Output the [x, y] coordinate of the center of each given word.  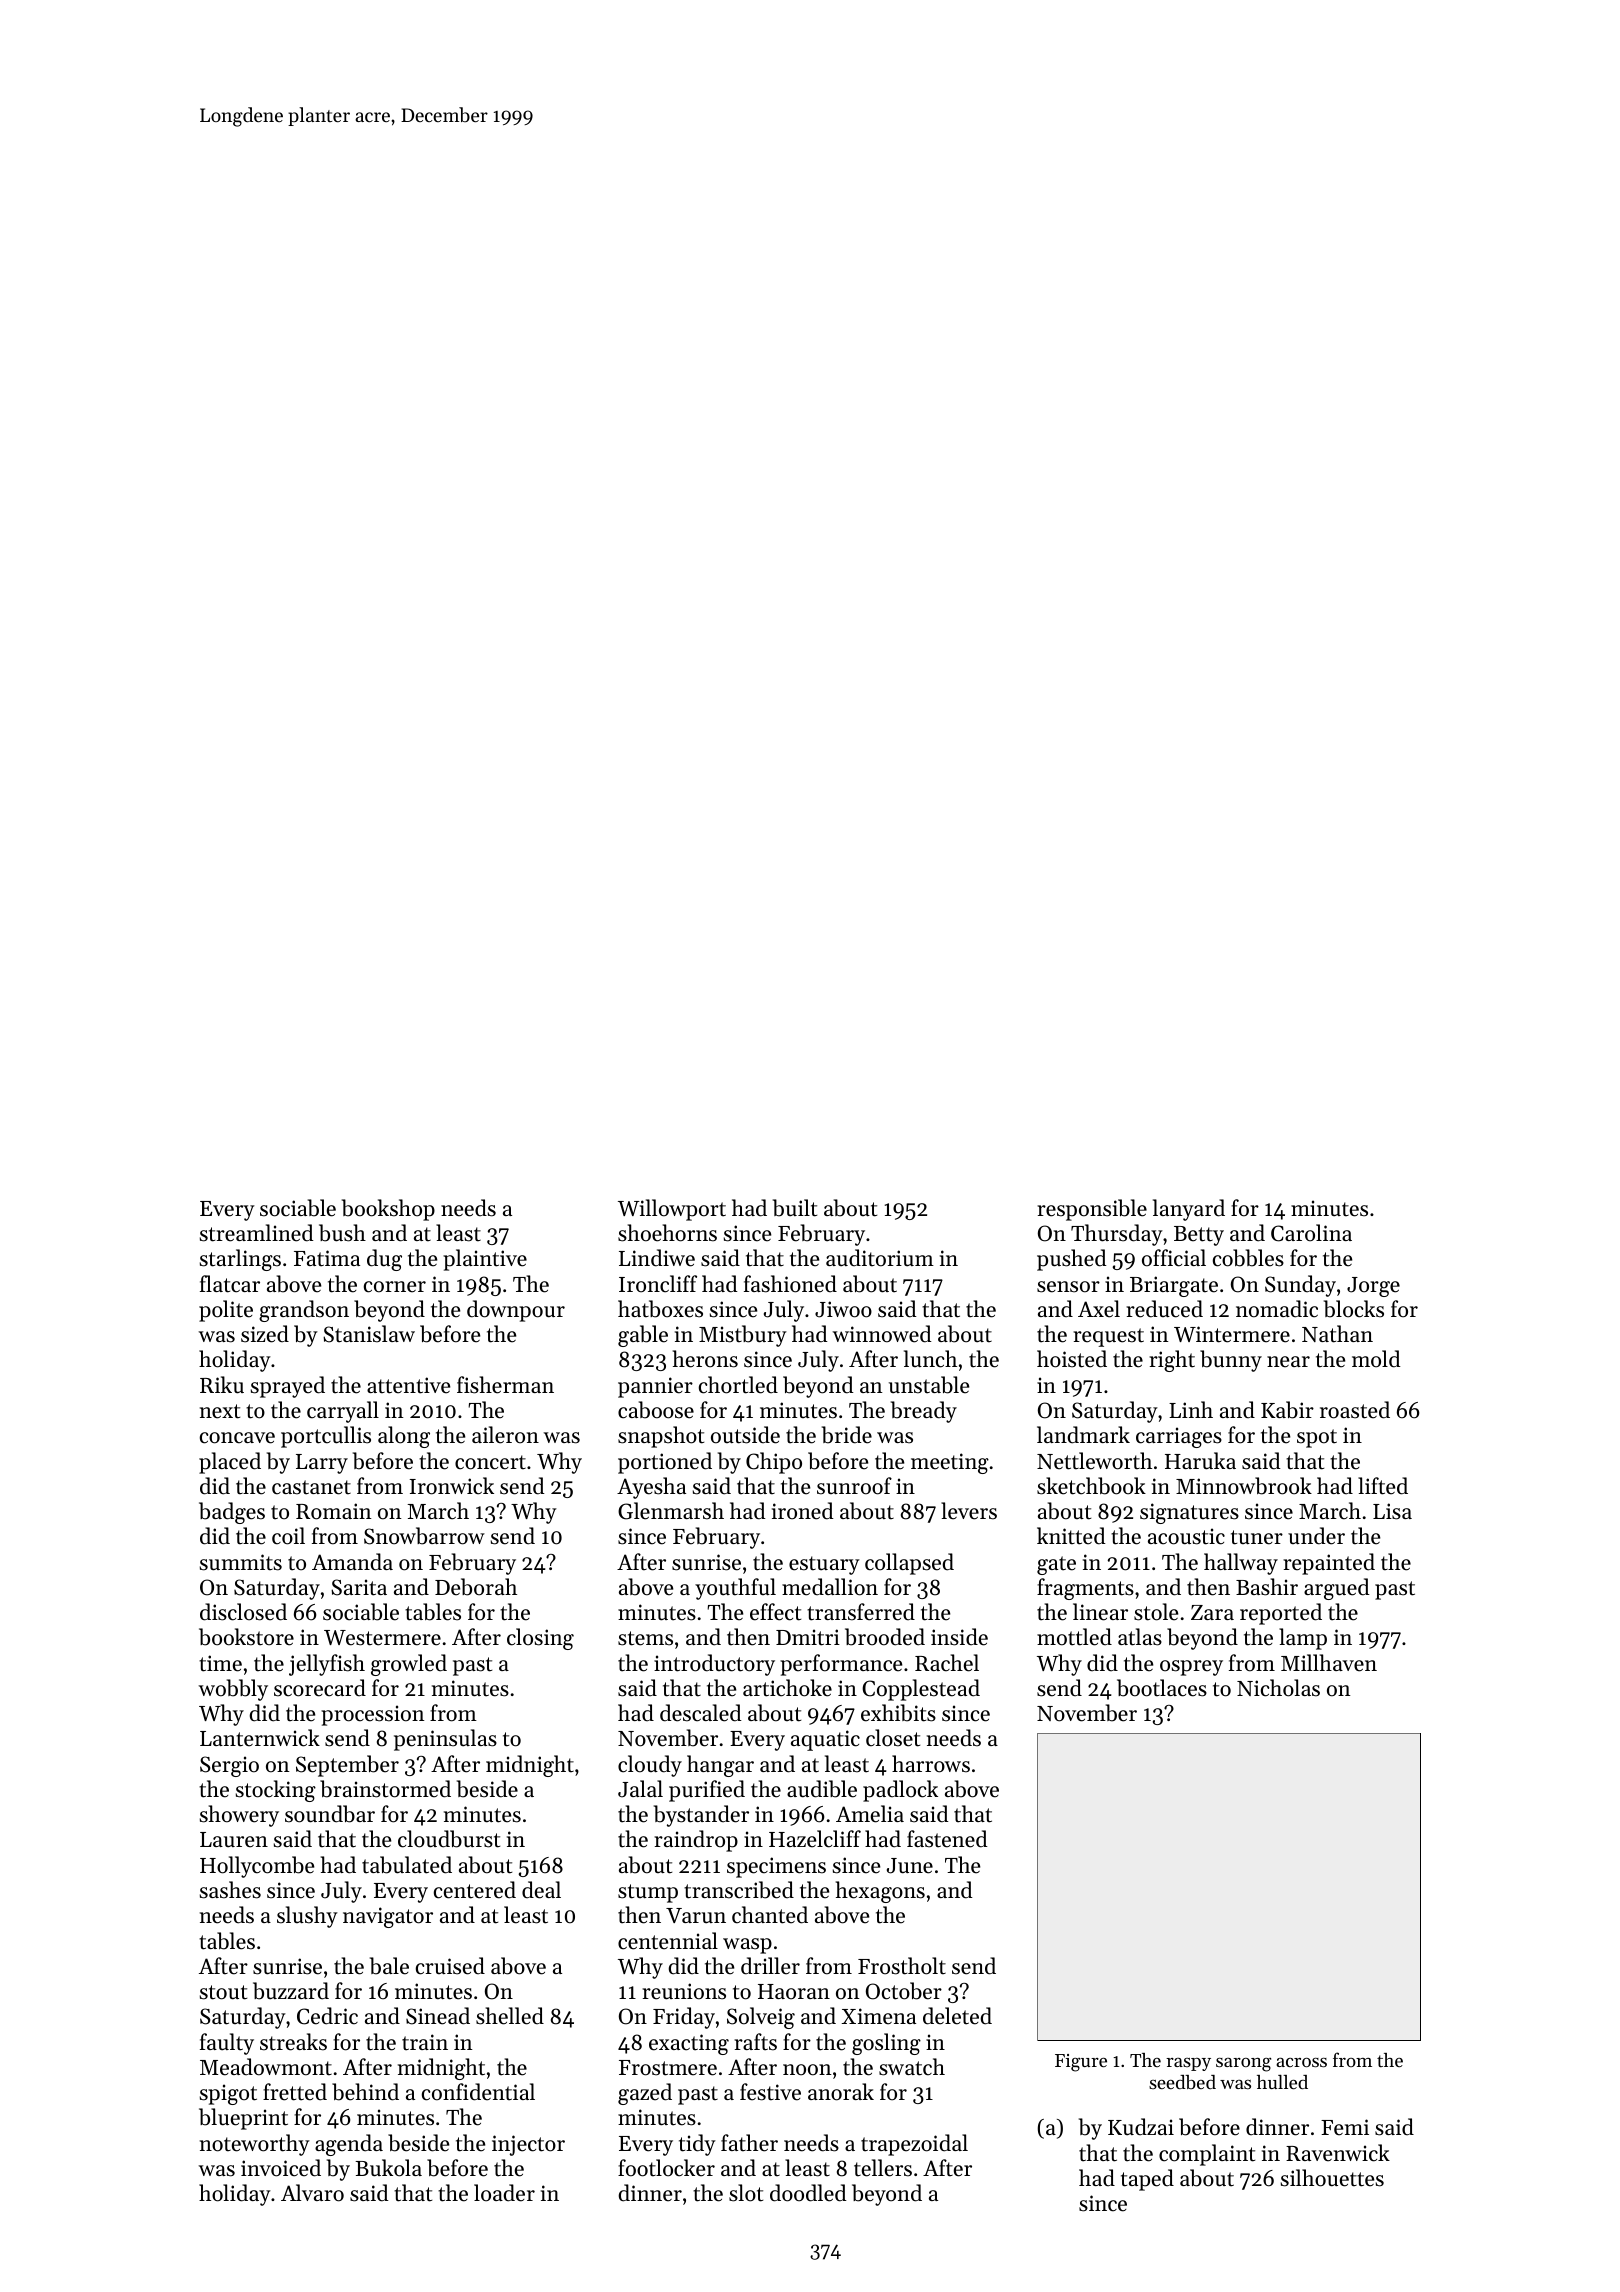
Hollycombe [257, 1867]
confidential [478, 2092]
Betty [1199, 1236]
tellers [883, 2168]
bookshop [388, 1210]
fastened [947, 1839]
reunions [684, 1991]
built [795, 1208]
